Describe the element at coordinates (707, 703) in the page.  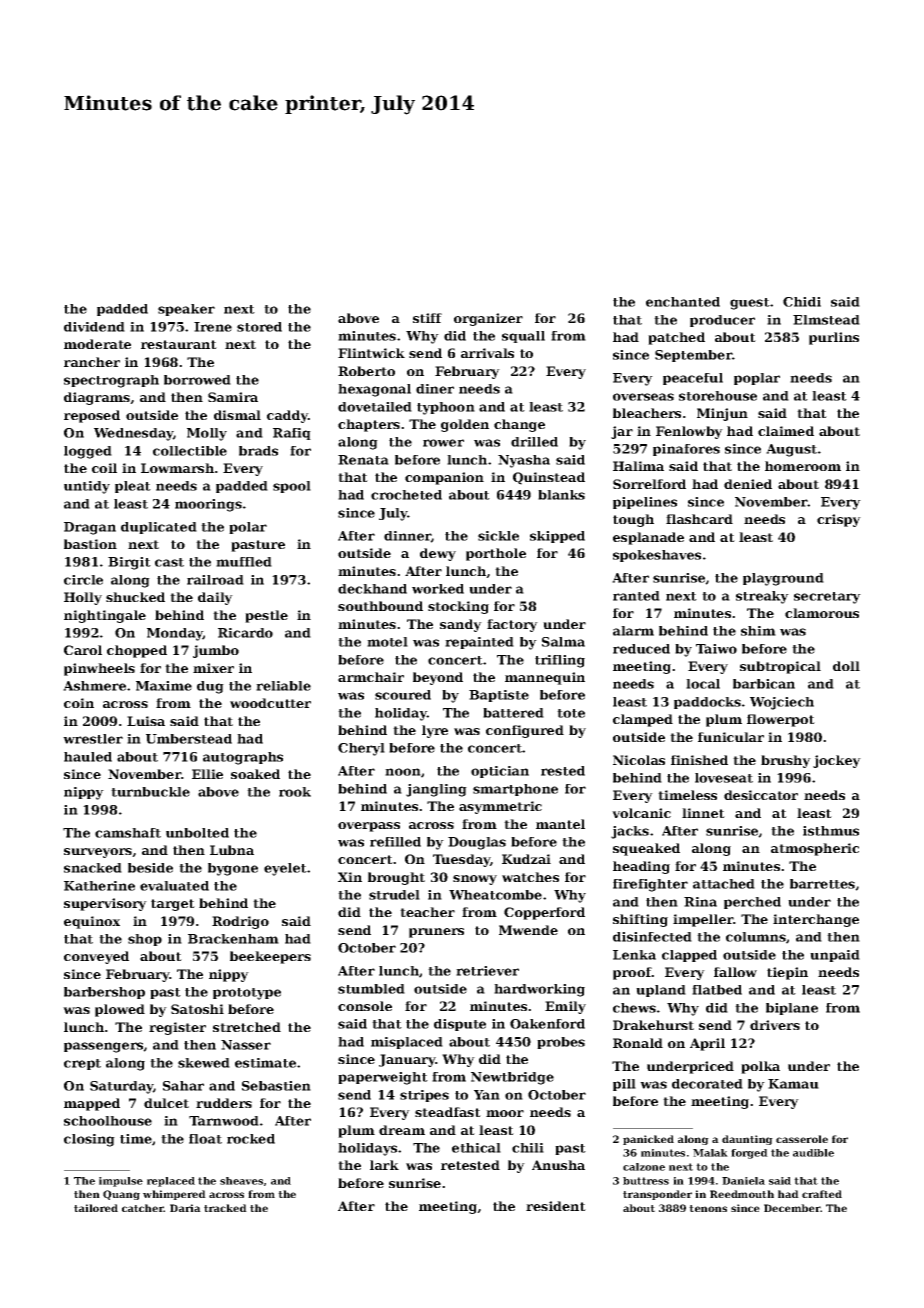
I see `paddocks` at that location.
